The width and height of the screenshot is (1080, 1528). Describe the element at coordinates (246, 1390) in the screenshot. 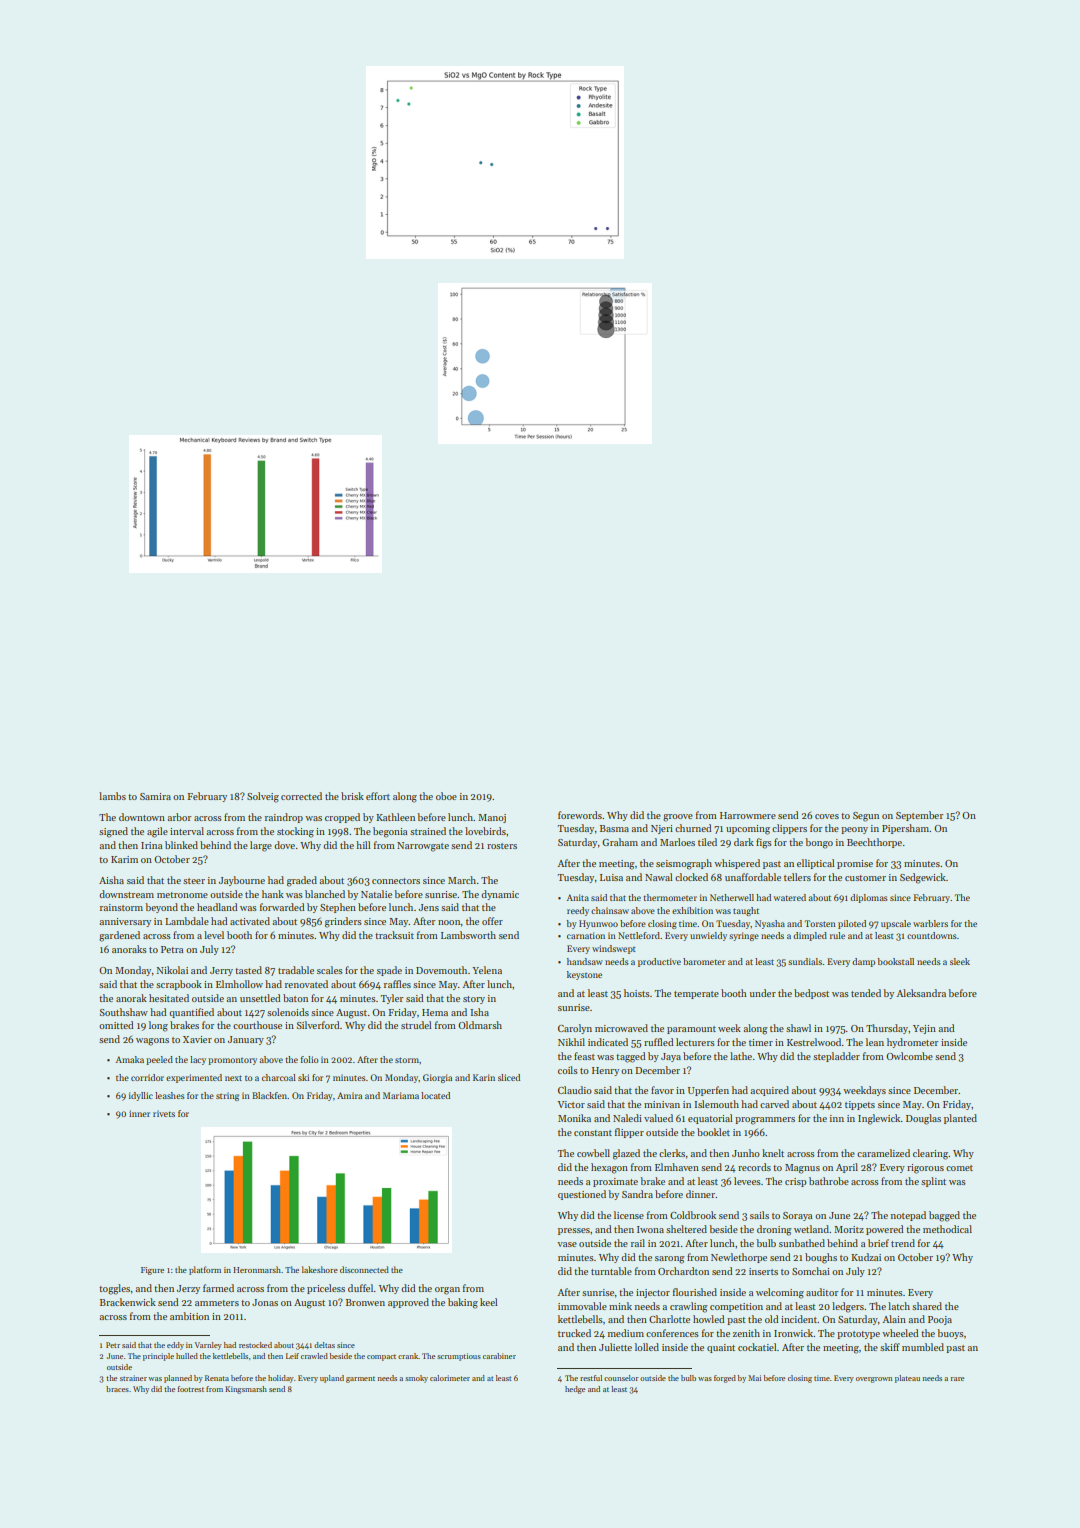

I see `Kingsmarsh` at that location.
